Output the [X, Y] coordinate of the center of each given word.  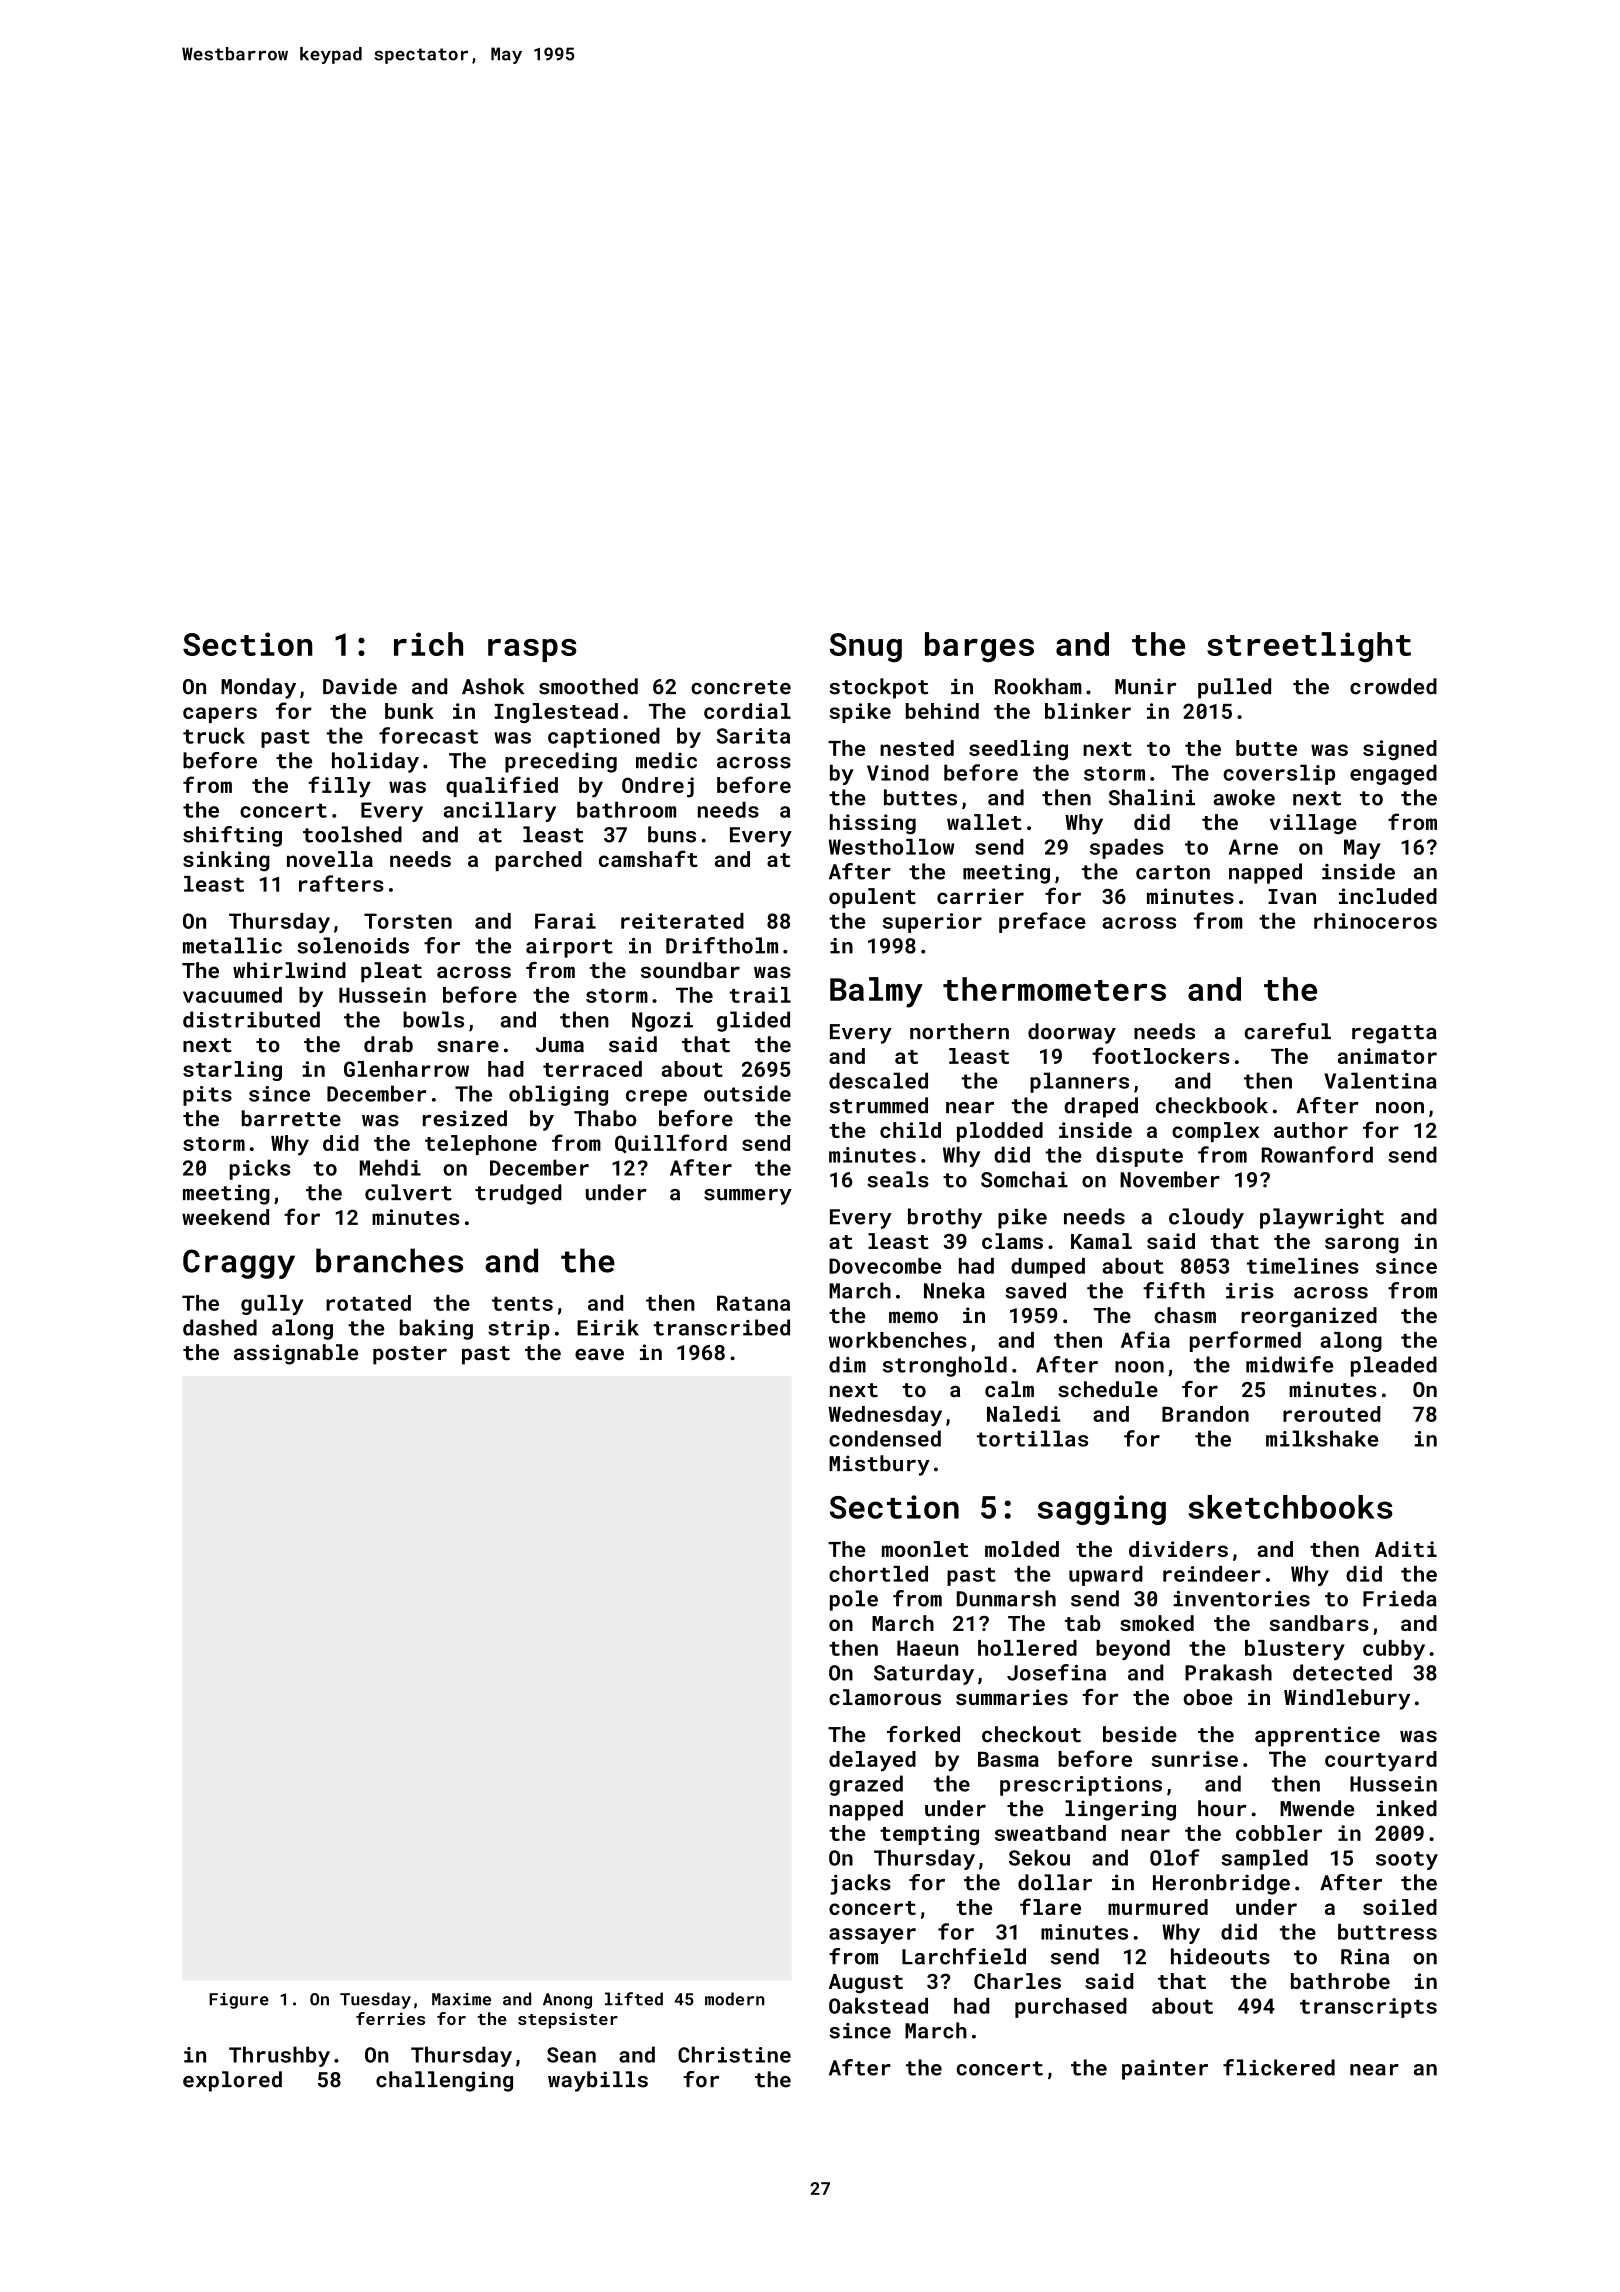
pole [854, 1600]
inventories [1242, 1599]
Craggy [239, 1264]
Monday [258, 688]
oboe [1208, 1697]
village [1313, 824]
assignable [296, 1354]
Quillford [671, 1143]
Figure [239, 2001]
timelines [1303, 1266]
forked [923, 1734]
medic [666, 760]
